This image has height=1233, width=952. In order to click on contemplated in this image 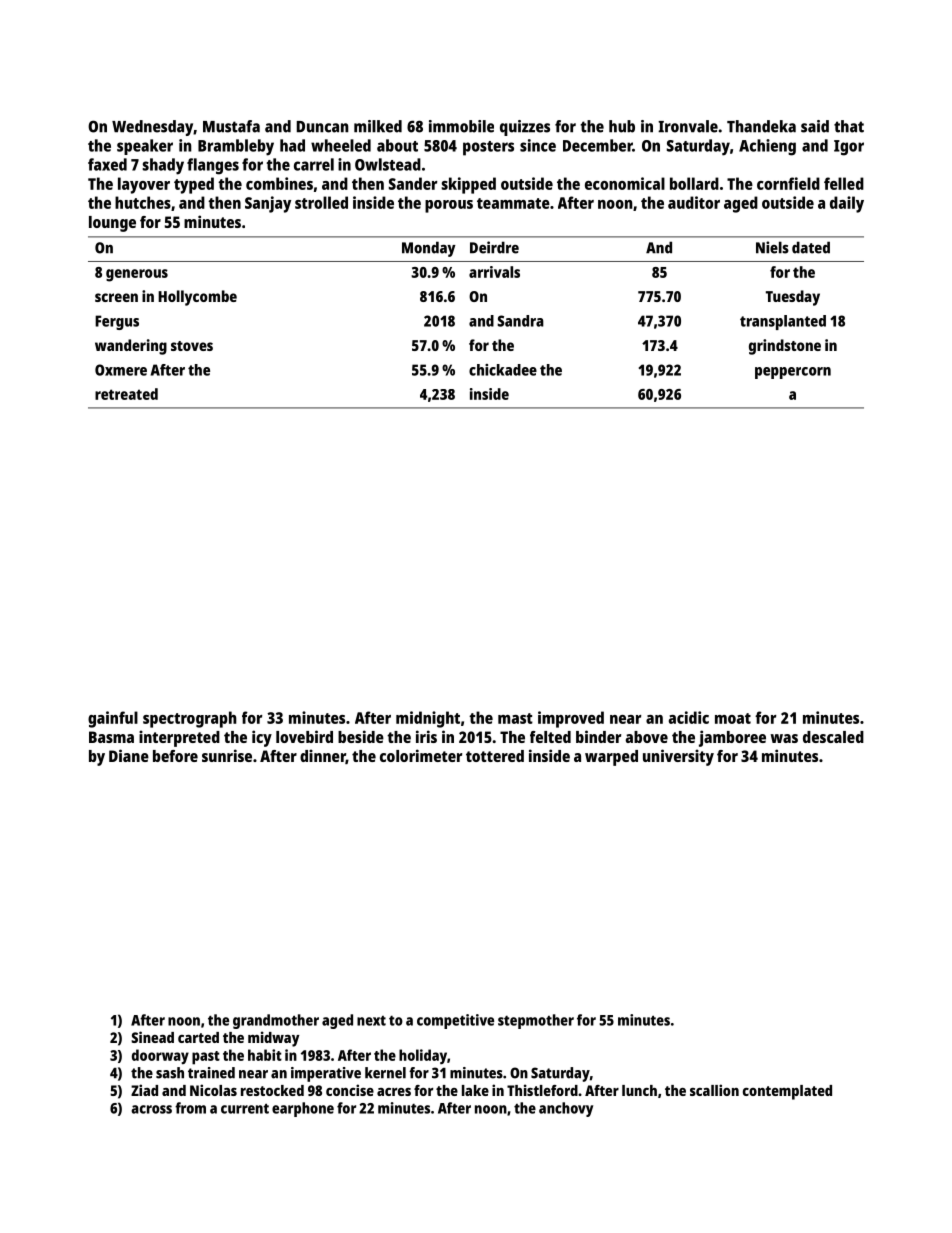, I will do `click(787, 1092)`.
